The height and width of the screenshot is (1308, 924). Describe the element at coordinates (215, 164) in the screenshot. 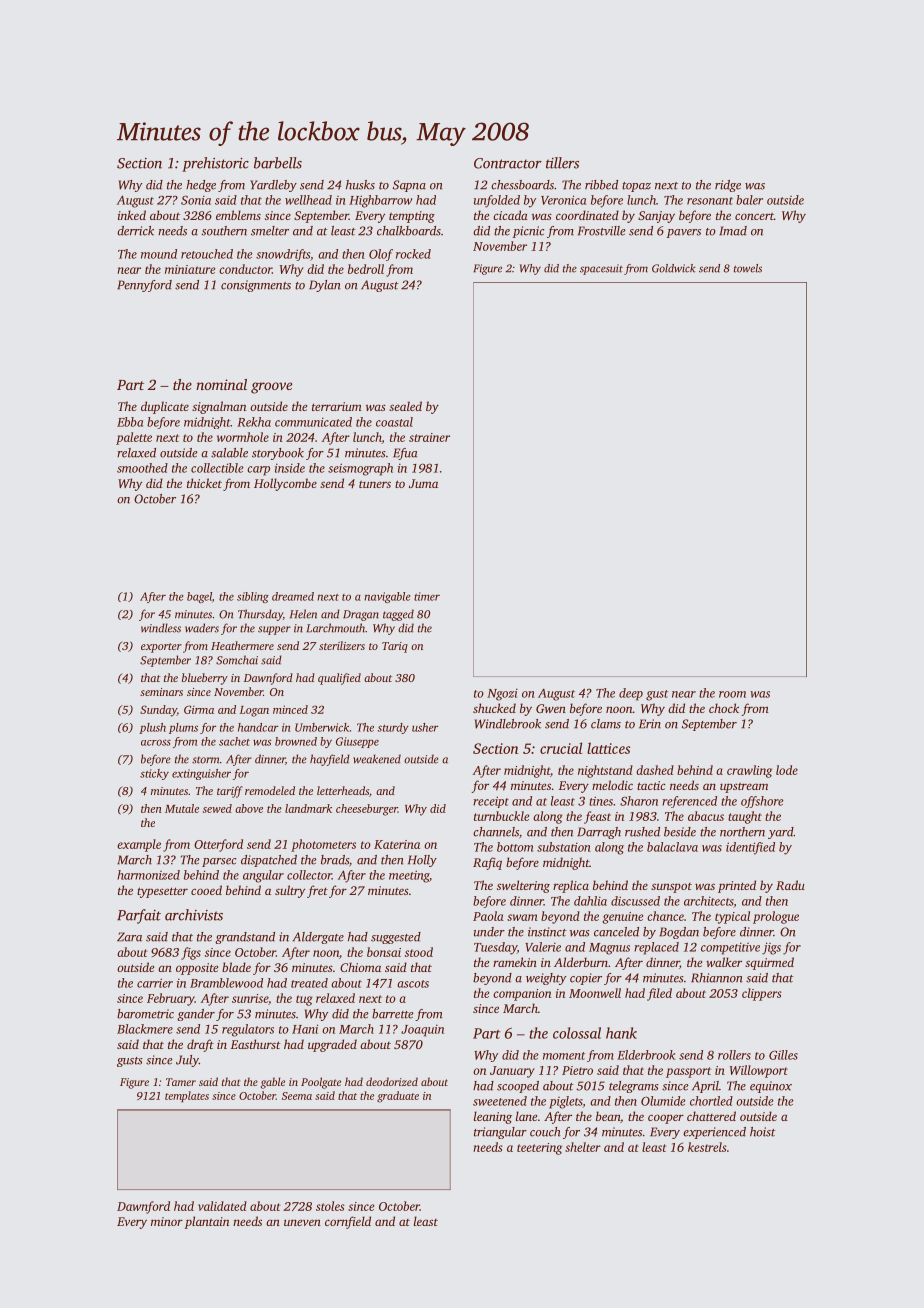

I see `prehistoric` at that location.
